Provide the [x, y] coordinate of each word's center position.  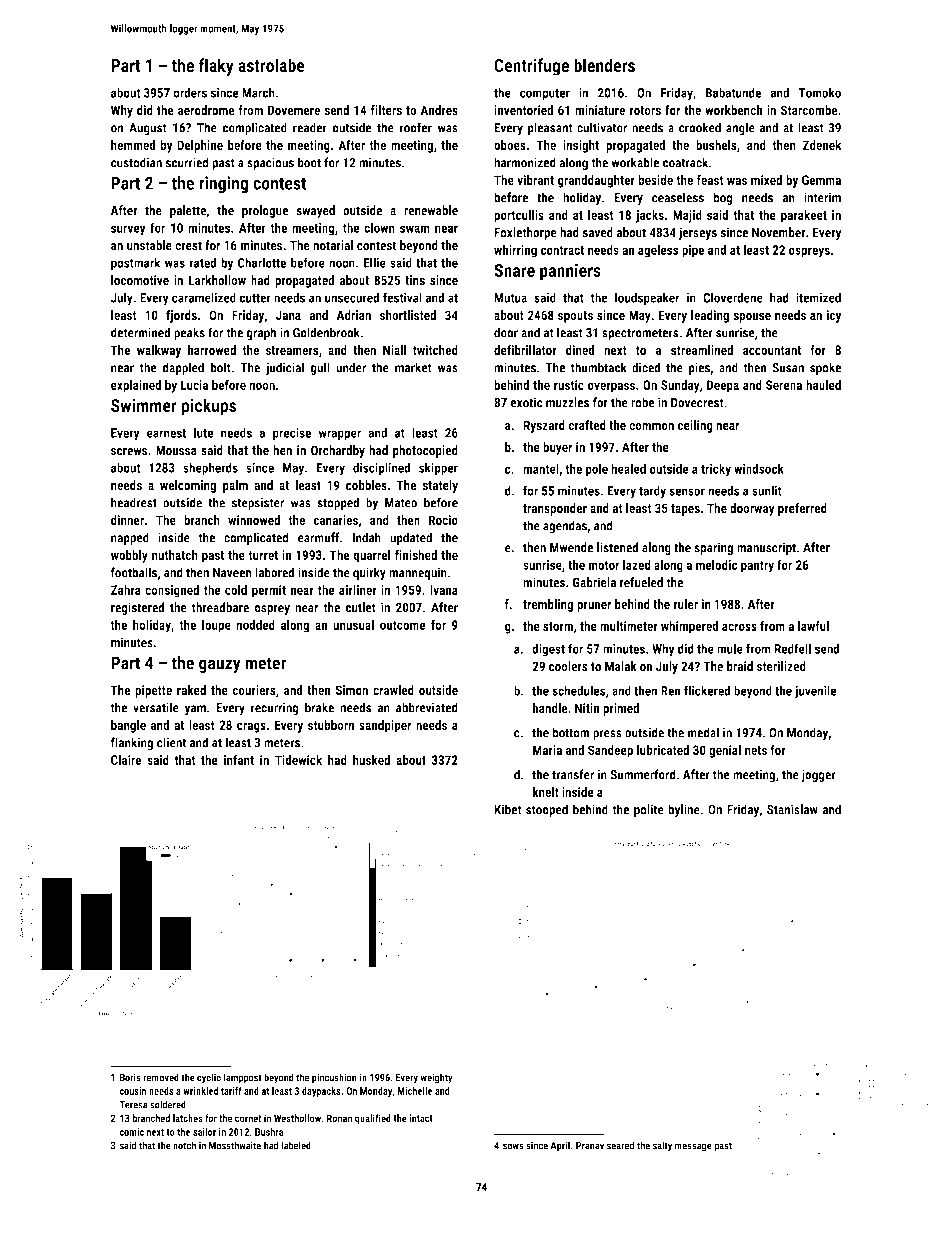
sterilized [781, 666]
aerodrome [206, 110]
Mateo [401, 503]
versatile [156, 707]
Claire [126, 760]
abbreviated [427, 707]
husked [371, 760]
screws [129, 452]
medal [703, 732]
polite [649, 810]
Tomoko [820, 92]
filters [386, 110]
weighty [437, 1078]
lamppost [242, 1078]
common [651, 427]
